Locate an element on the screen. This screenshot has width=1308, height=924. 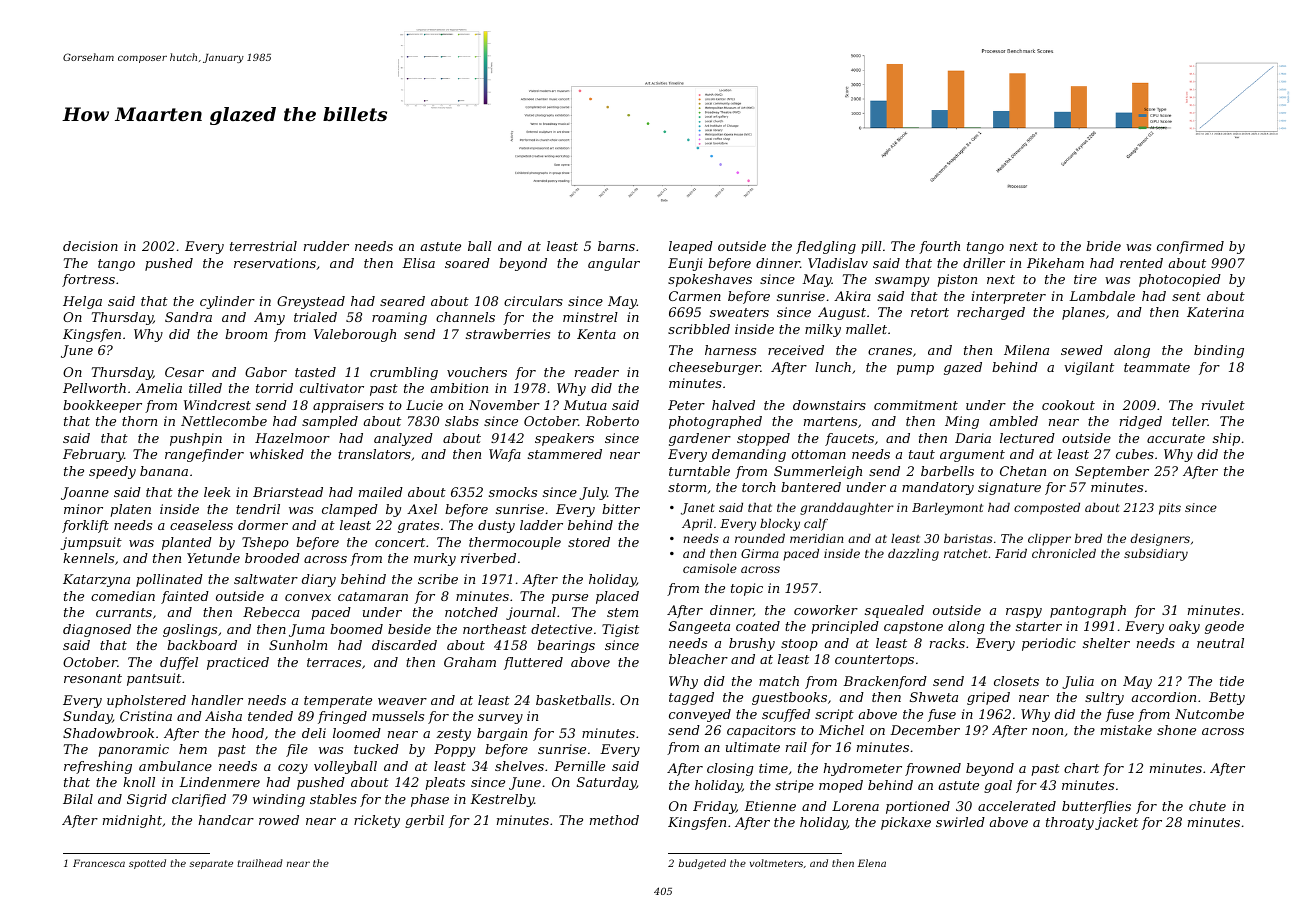
bride is located at coordinates (1103, 246).
